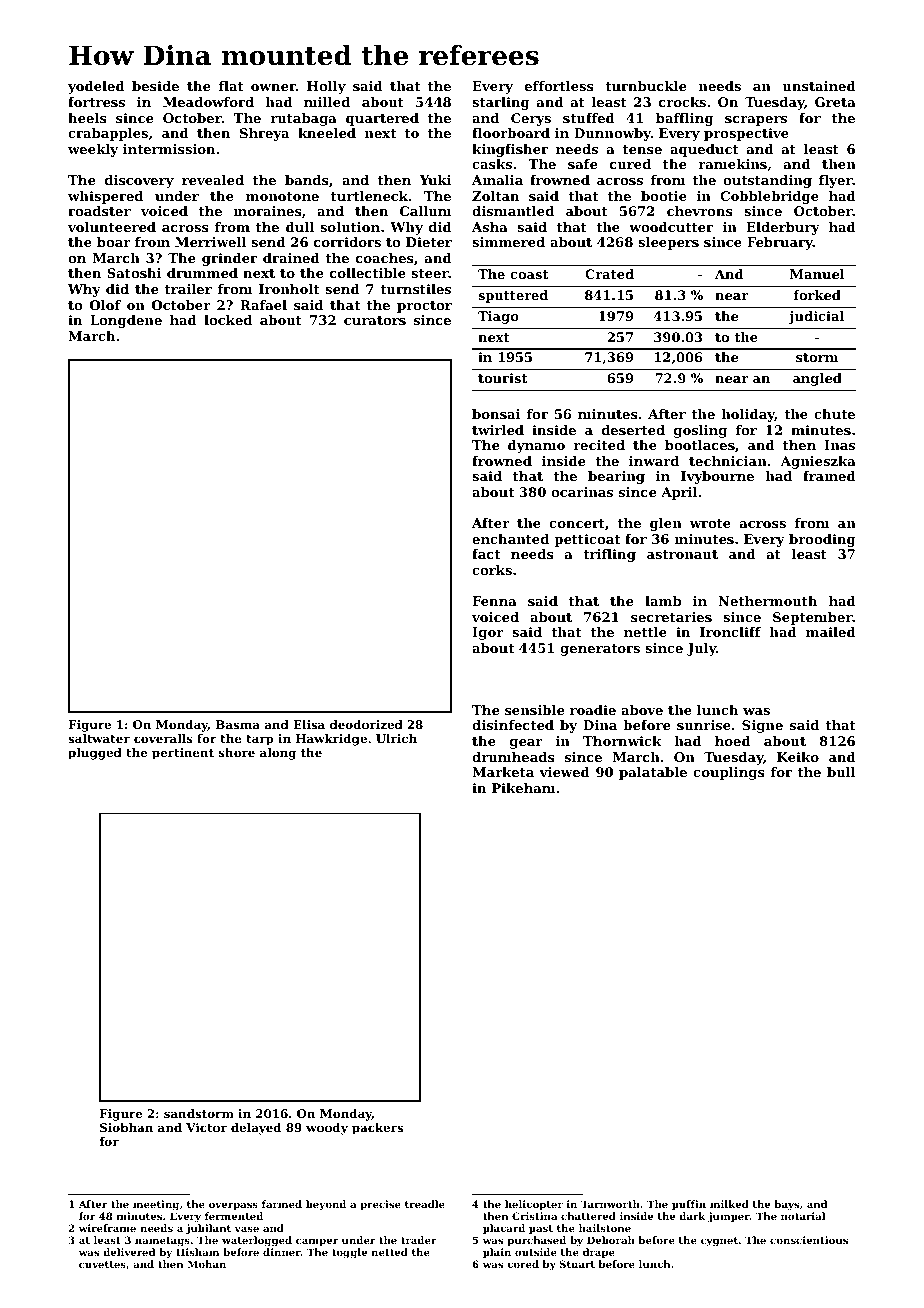  Describe the element at coordinates (126, 321) in the image. I see `Longdene` at that location.
